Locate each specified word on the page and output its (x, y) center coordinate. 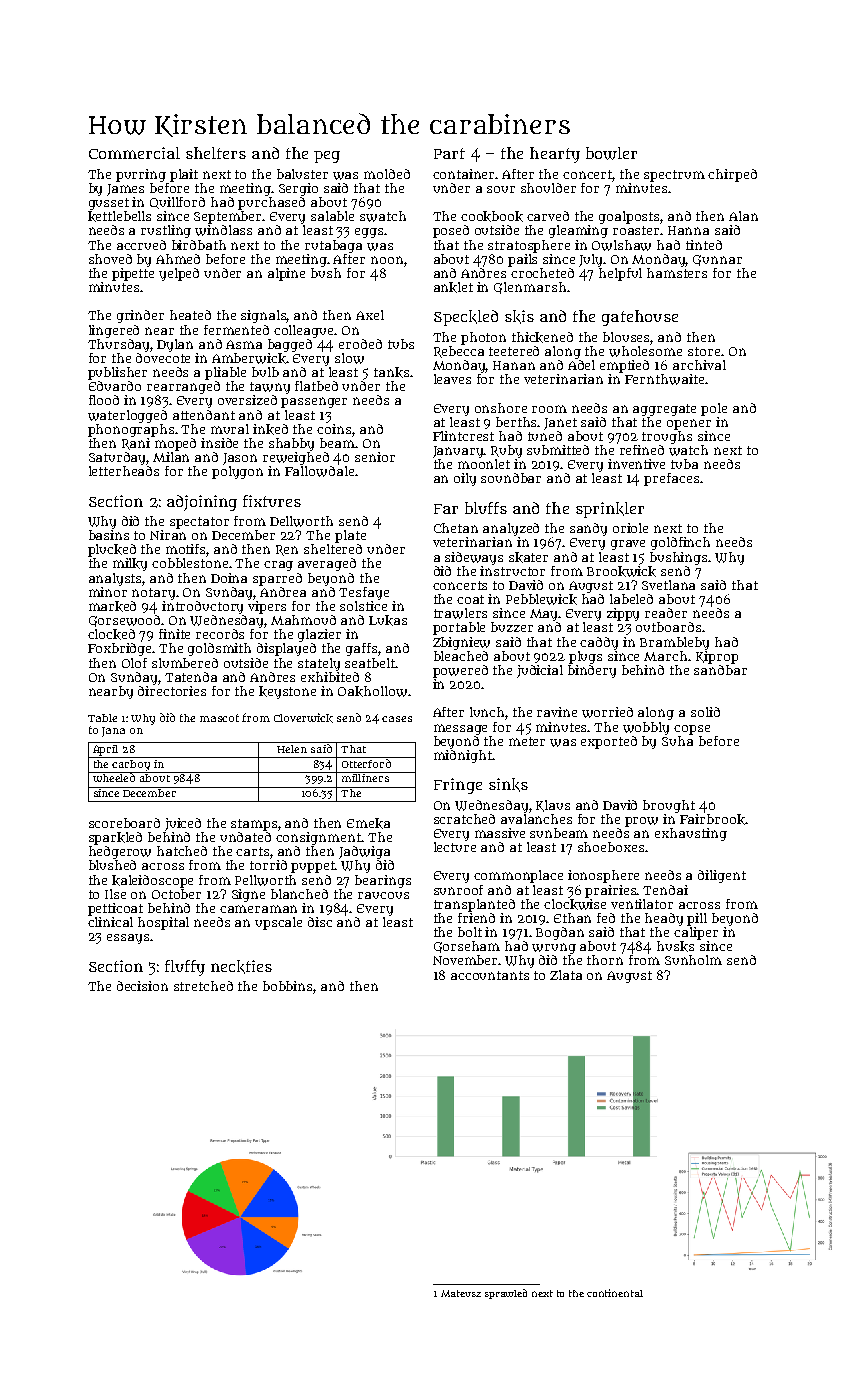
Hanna (688, 230)
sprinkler (610, 510)
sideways (474, 558)
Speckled (466, 318)
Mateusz (461, 1293)
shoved (110, 259)
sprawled (506, 1294)
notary (154, 594)
